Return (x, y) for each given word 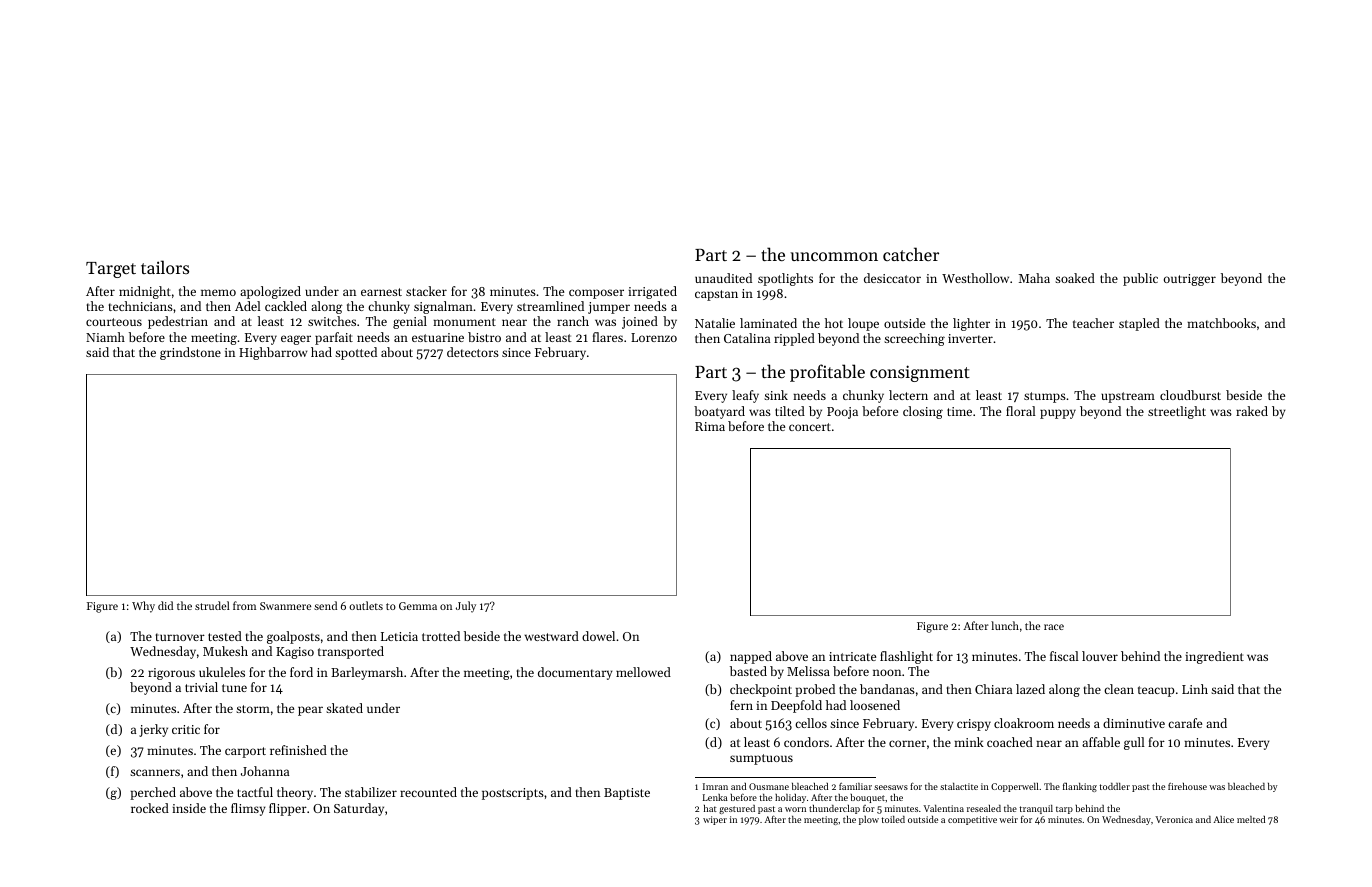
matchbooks (1221, 323)
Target (111, 270)
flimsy (248, 809)
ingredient (1214, 657)
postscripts (513, 794)
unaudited (723, 278)
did (165, 605)
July (466, 607)
